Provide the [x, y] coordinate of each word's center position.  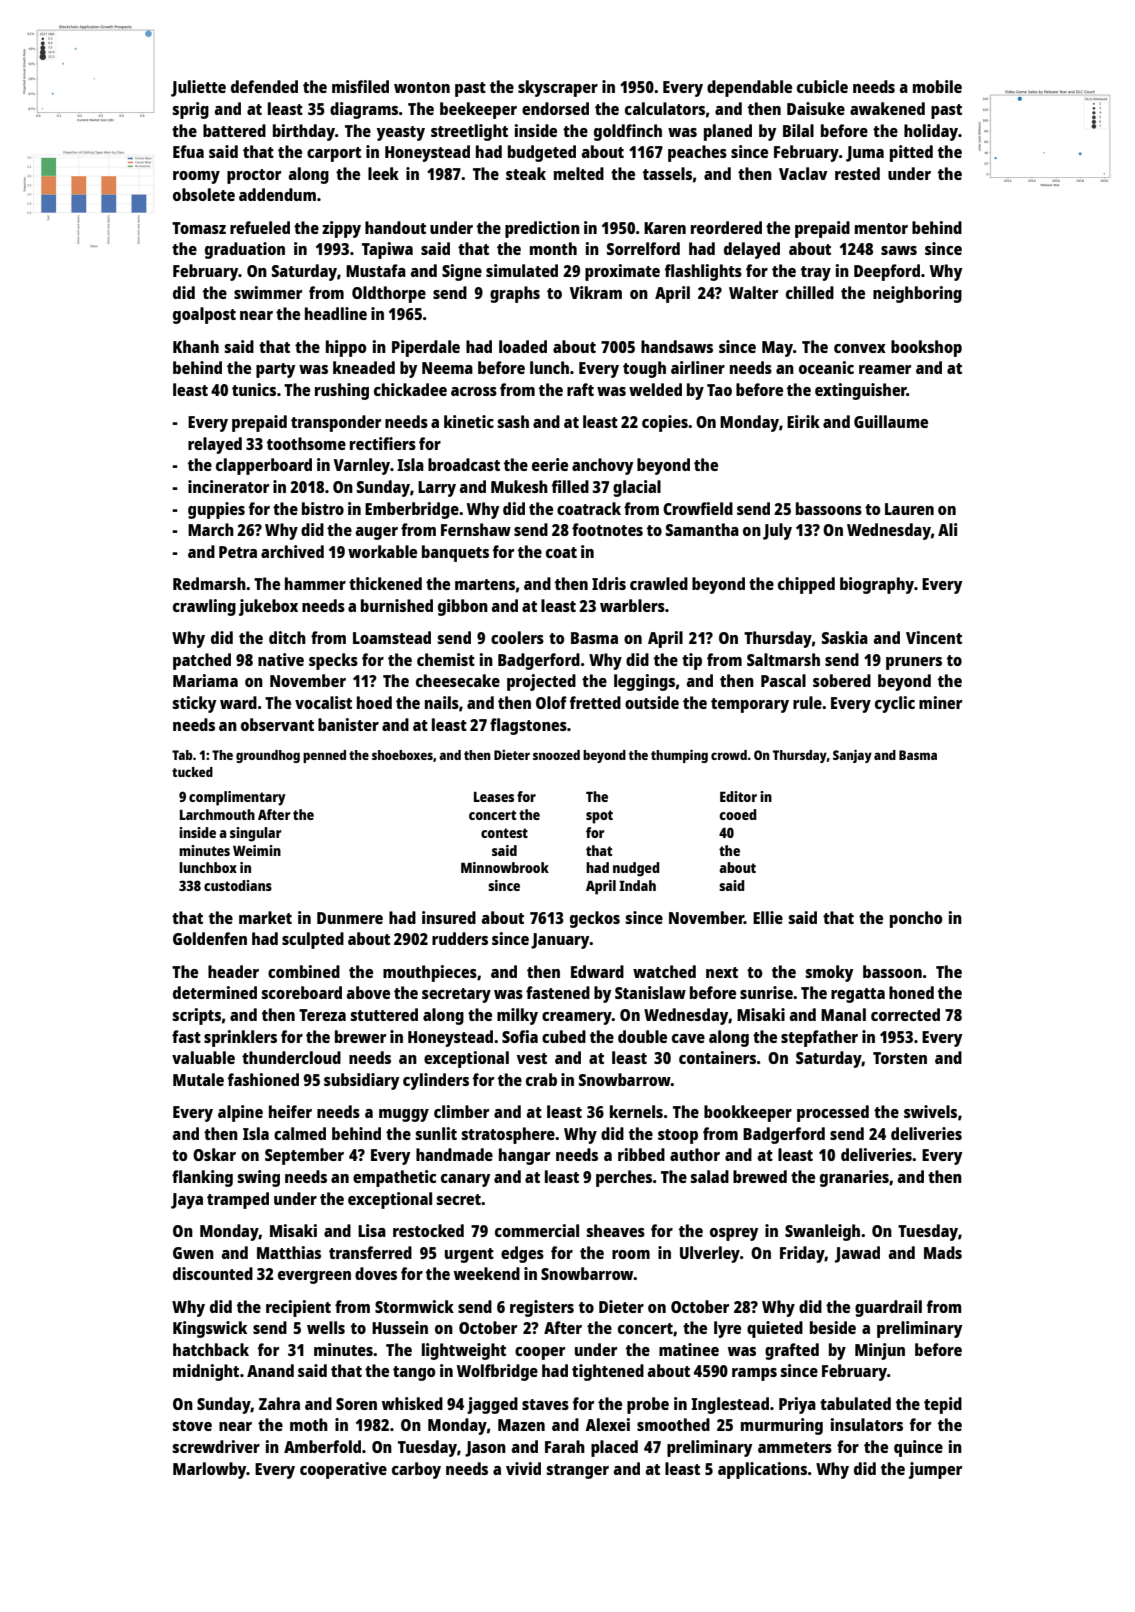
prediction [542, 229]
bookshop [926, 348]
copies [665, 423]
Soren [356, 1404]
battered [234, 130]
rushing [342, 391]
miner [940, 702]
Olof [551, 702]
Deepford [887, 272]
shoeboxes [402, 755]
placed [614, 1448]
